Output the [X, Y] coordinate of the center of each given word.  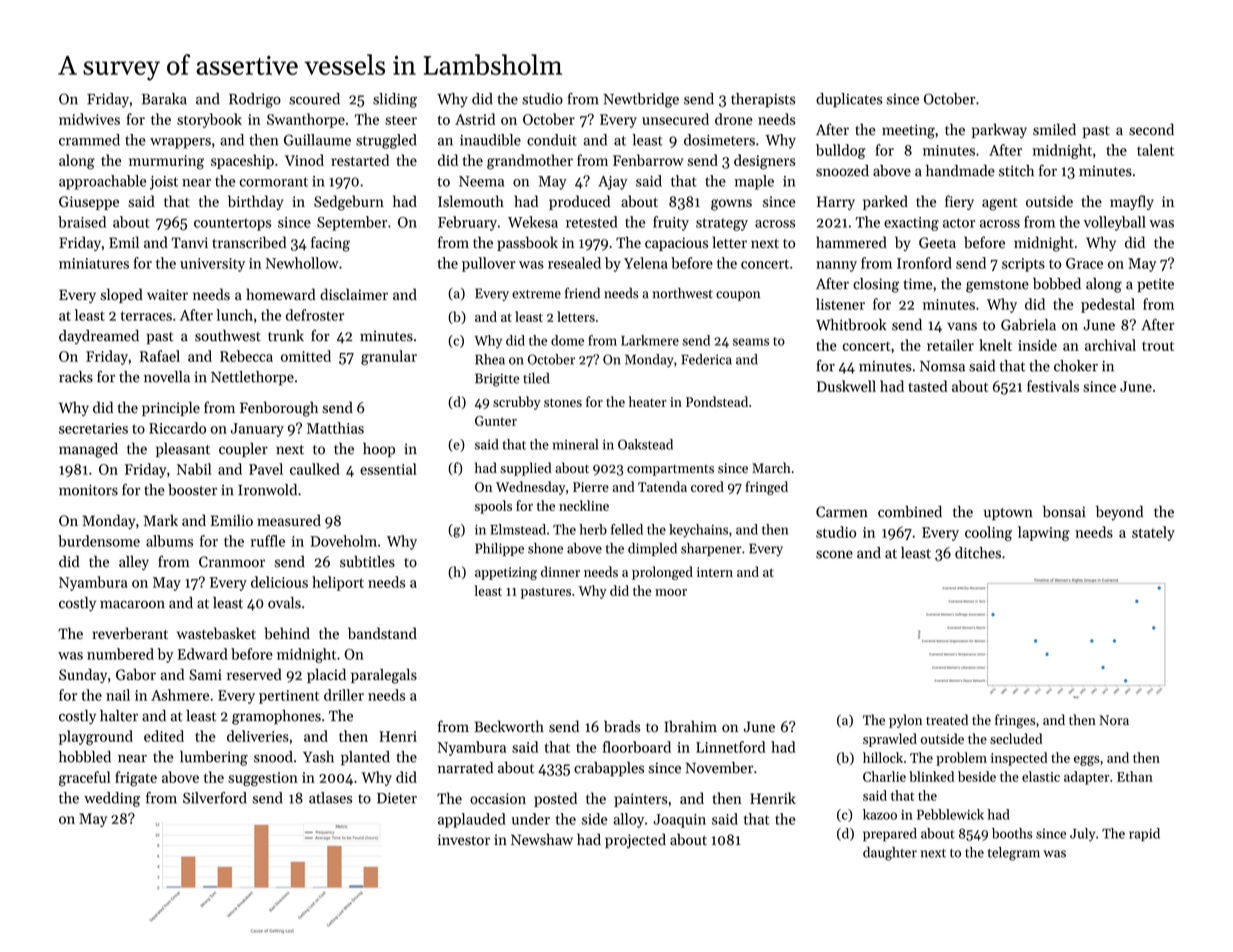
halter [119, 716]
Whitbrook [851, 325]
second [1151, 129]
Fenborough [279, 409]
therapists [763, 100]
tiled [536, 378]
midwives [89, 119]
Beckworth [509, 726]
